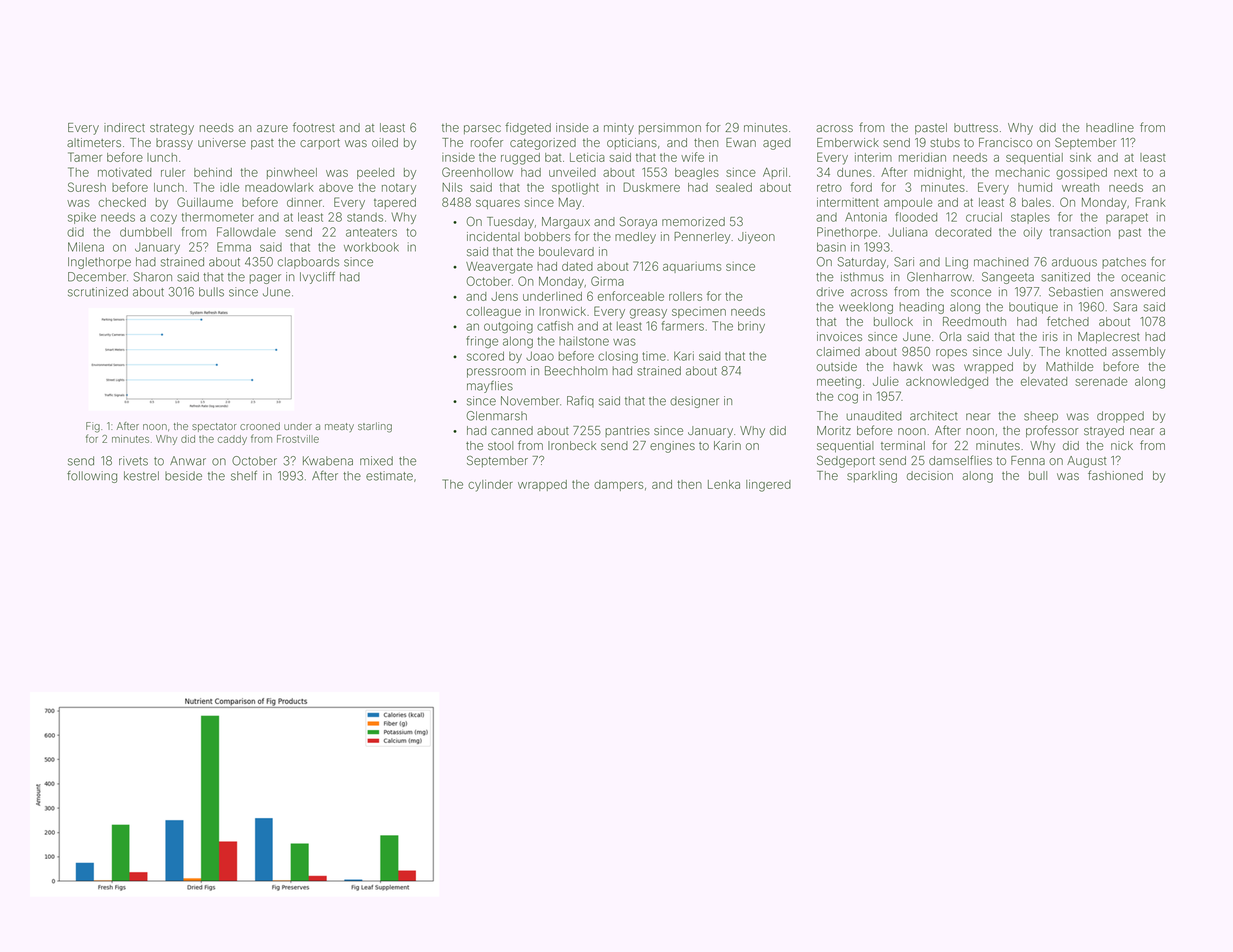  Describe the element at coordinates (566, 251) in the image. I see `boulevard` at that location.
